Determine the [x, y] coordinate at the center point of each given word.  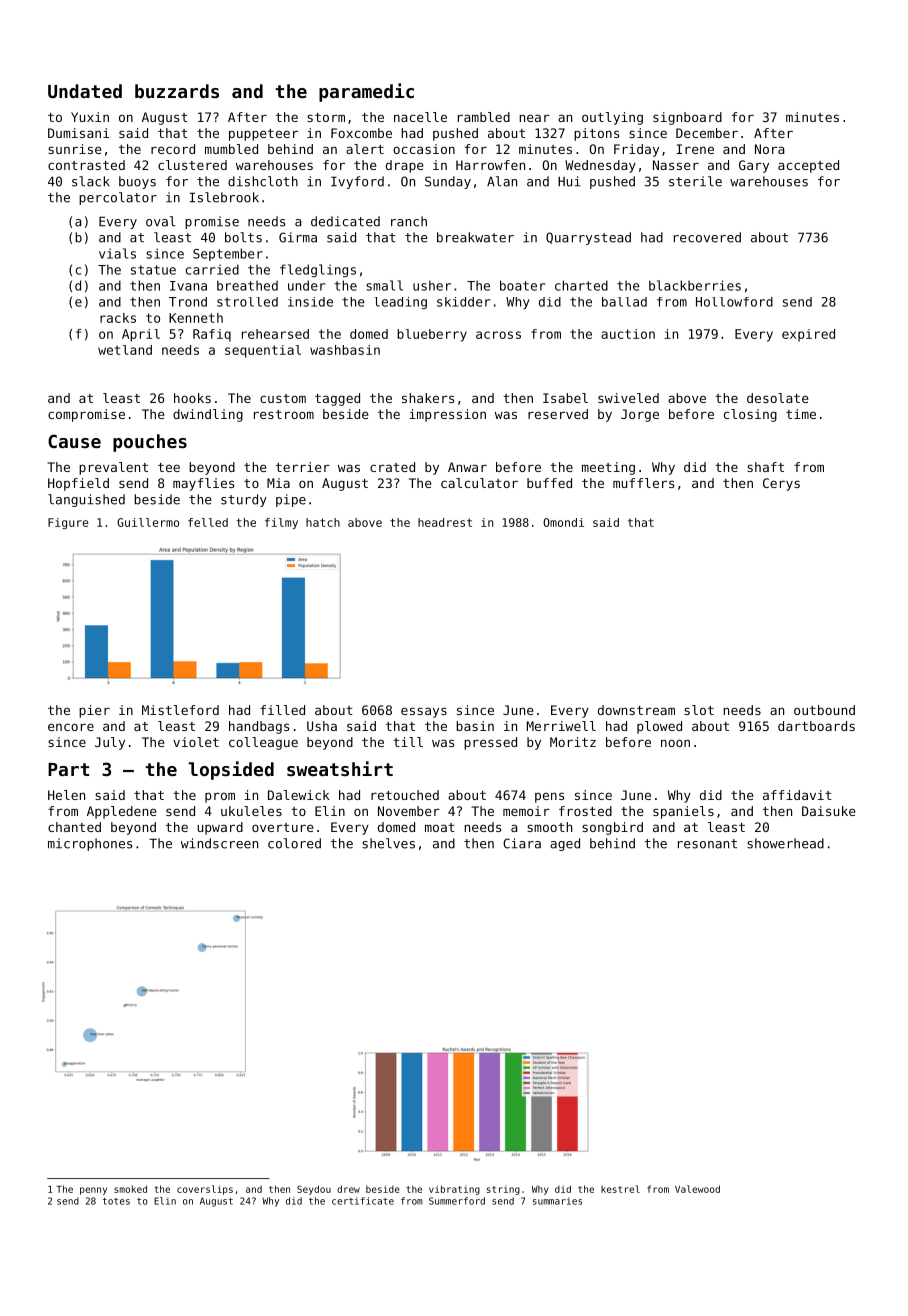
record [173, 149]
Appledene [121, 812]
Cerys [781, 484]
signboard [687, 118]
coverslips [205, 1190]
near [534, 118]
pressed [490, 743]
